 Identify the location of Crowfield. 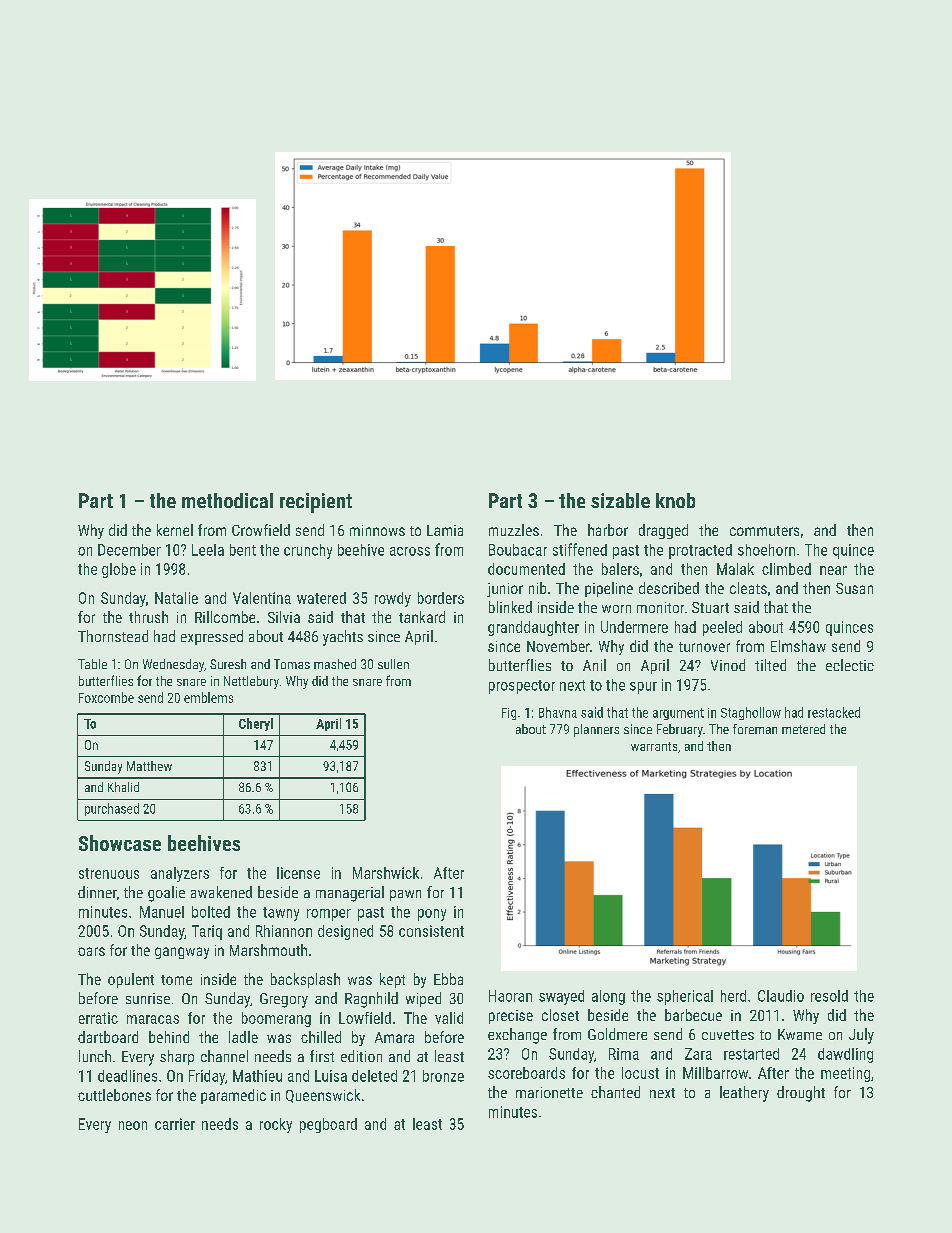
(261, 530).
